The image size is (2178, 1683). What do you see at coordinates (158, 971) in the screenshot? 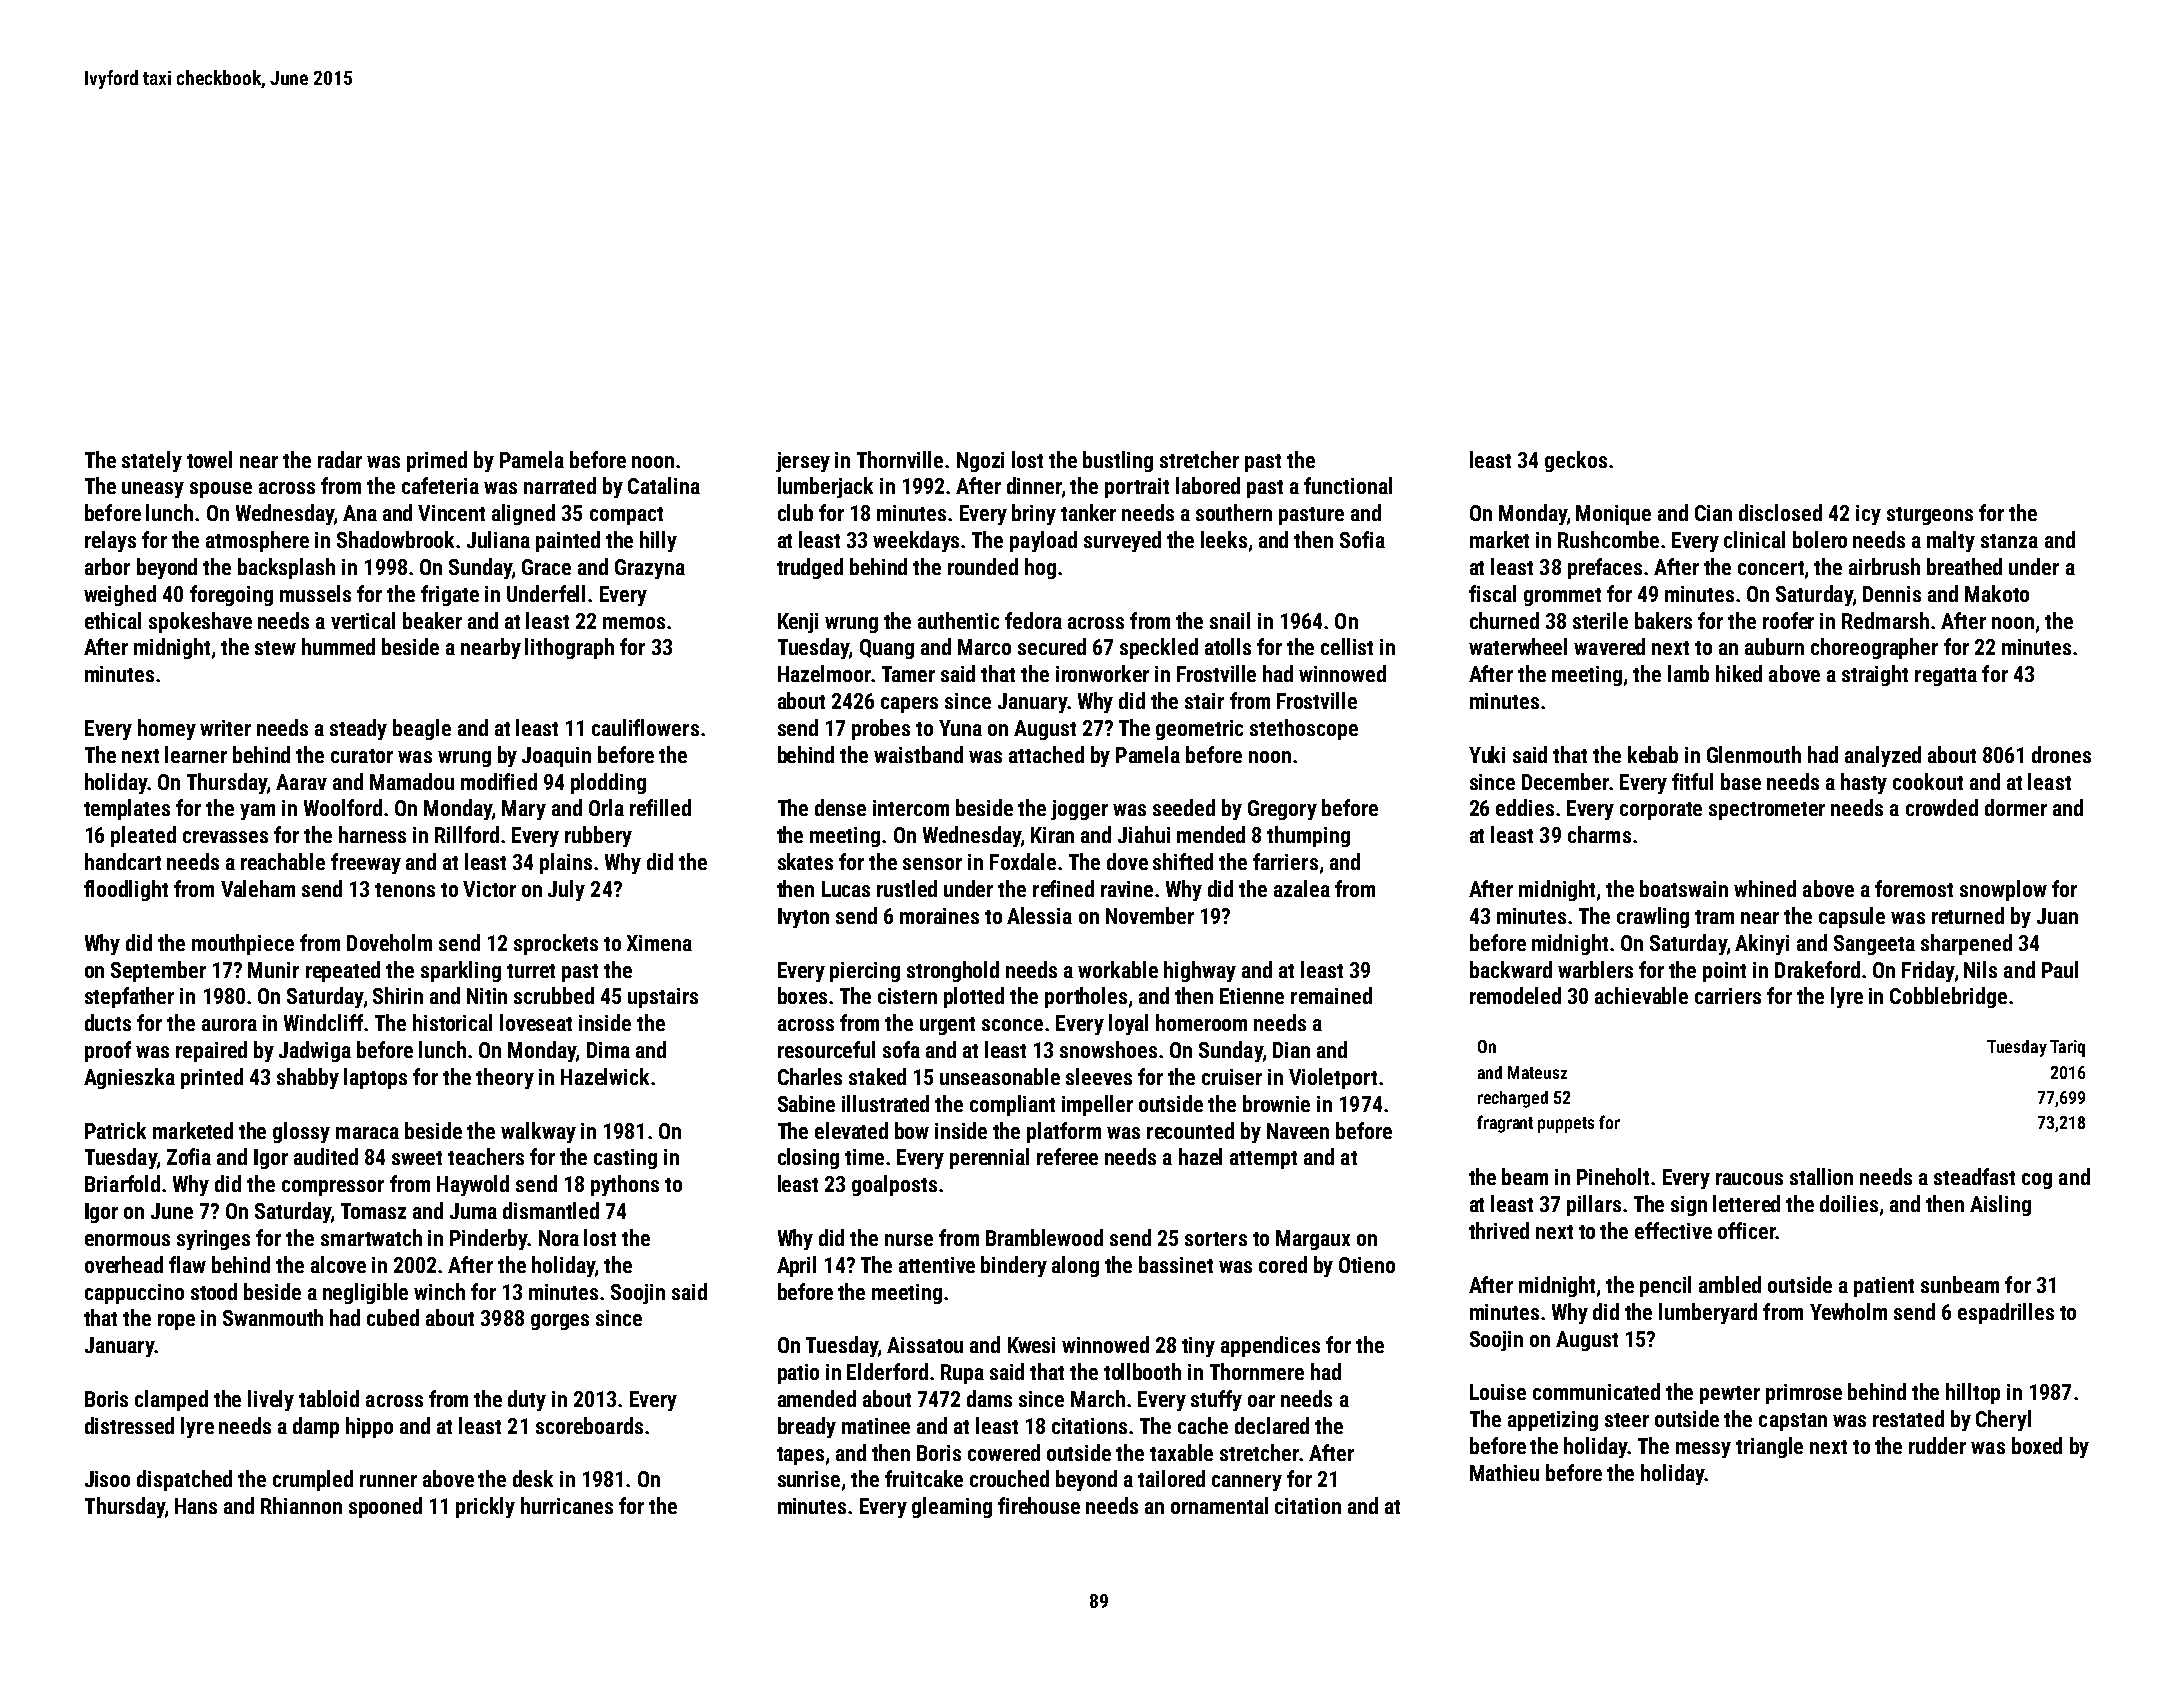
I see `September` at bounding box center [158, 971].
